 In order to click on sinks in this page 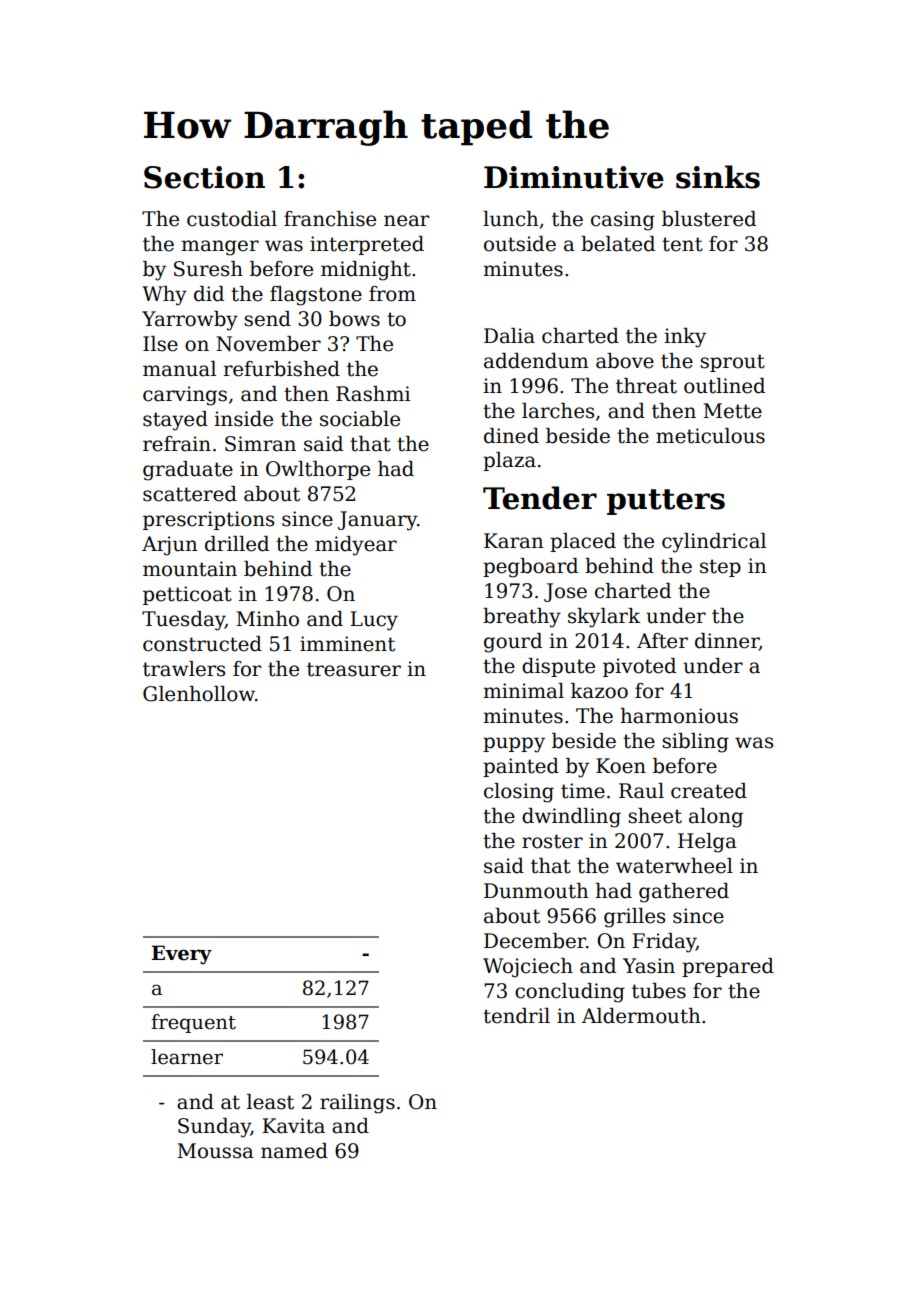, I will do `click(718, 177)`.
